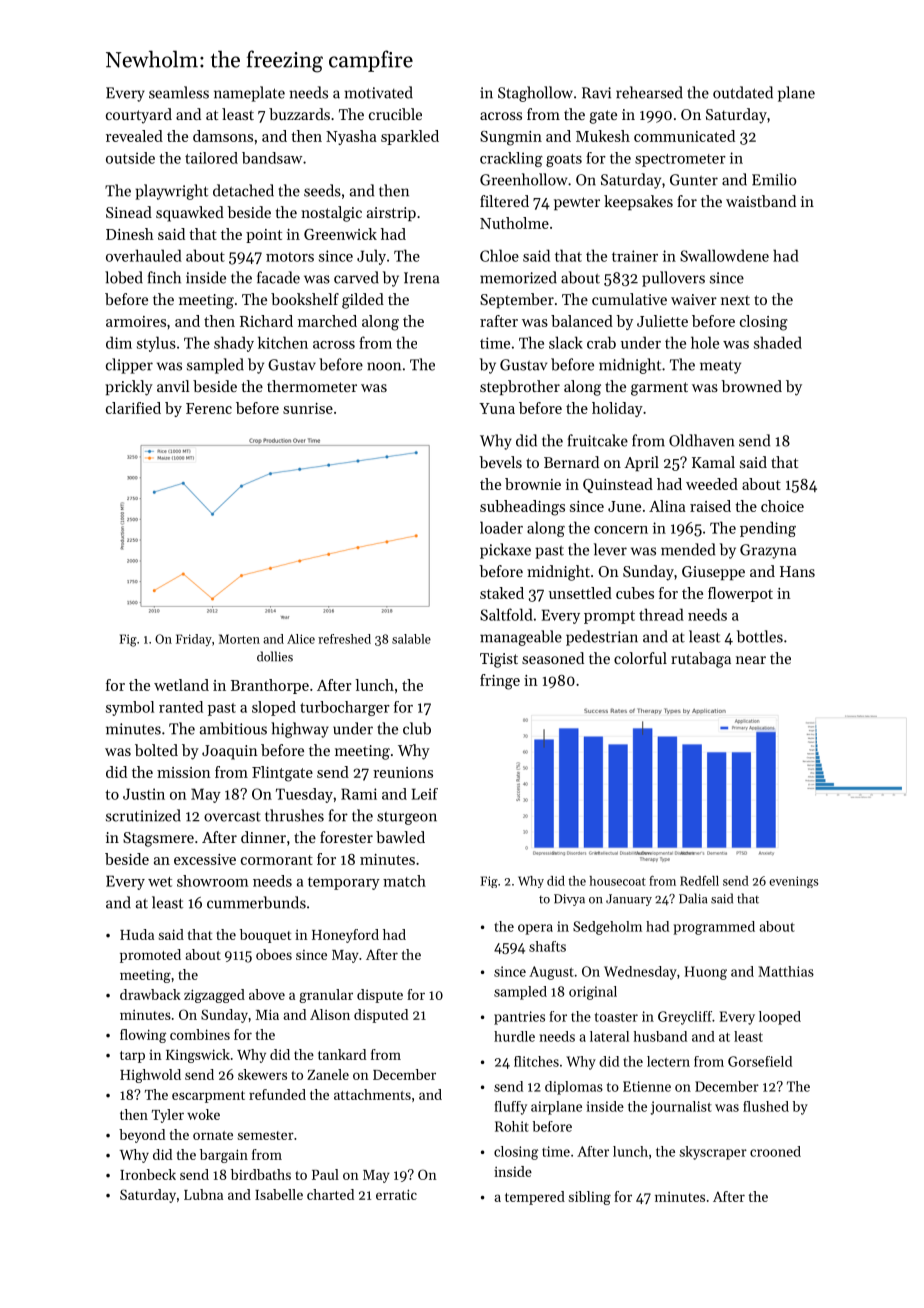  I want to click on Tyler, so click(168, 1116).
